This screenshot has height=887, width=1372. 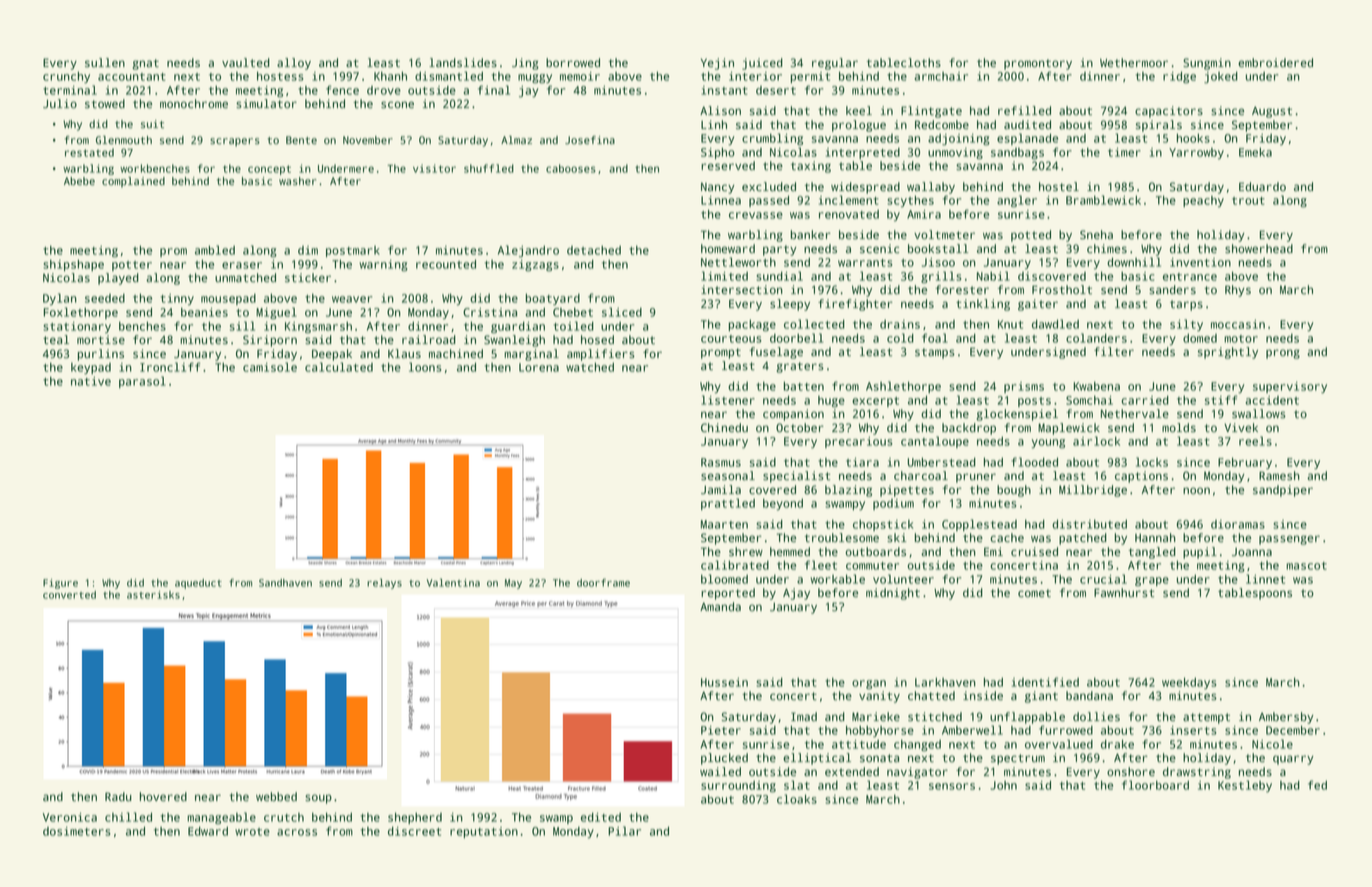 What do you see at coordinates (91, 381) in the screenshot?
I see `native` at bounding box center [91, 381].
